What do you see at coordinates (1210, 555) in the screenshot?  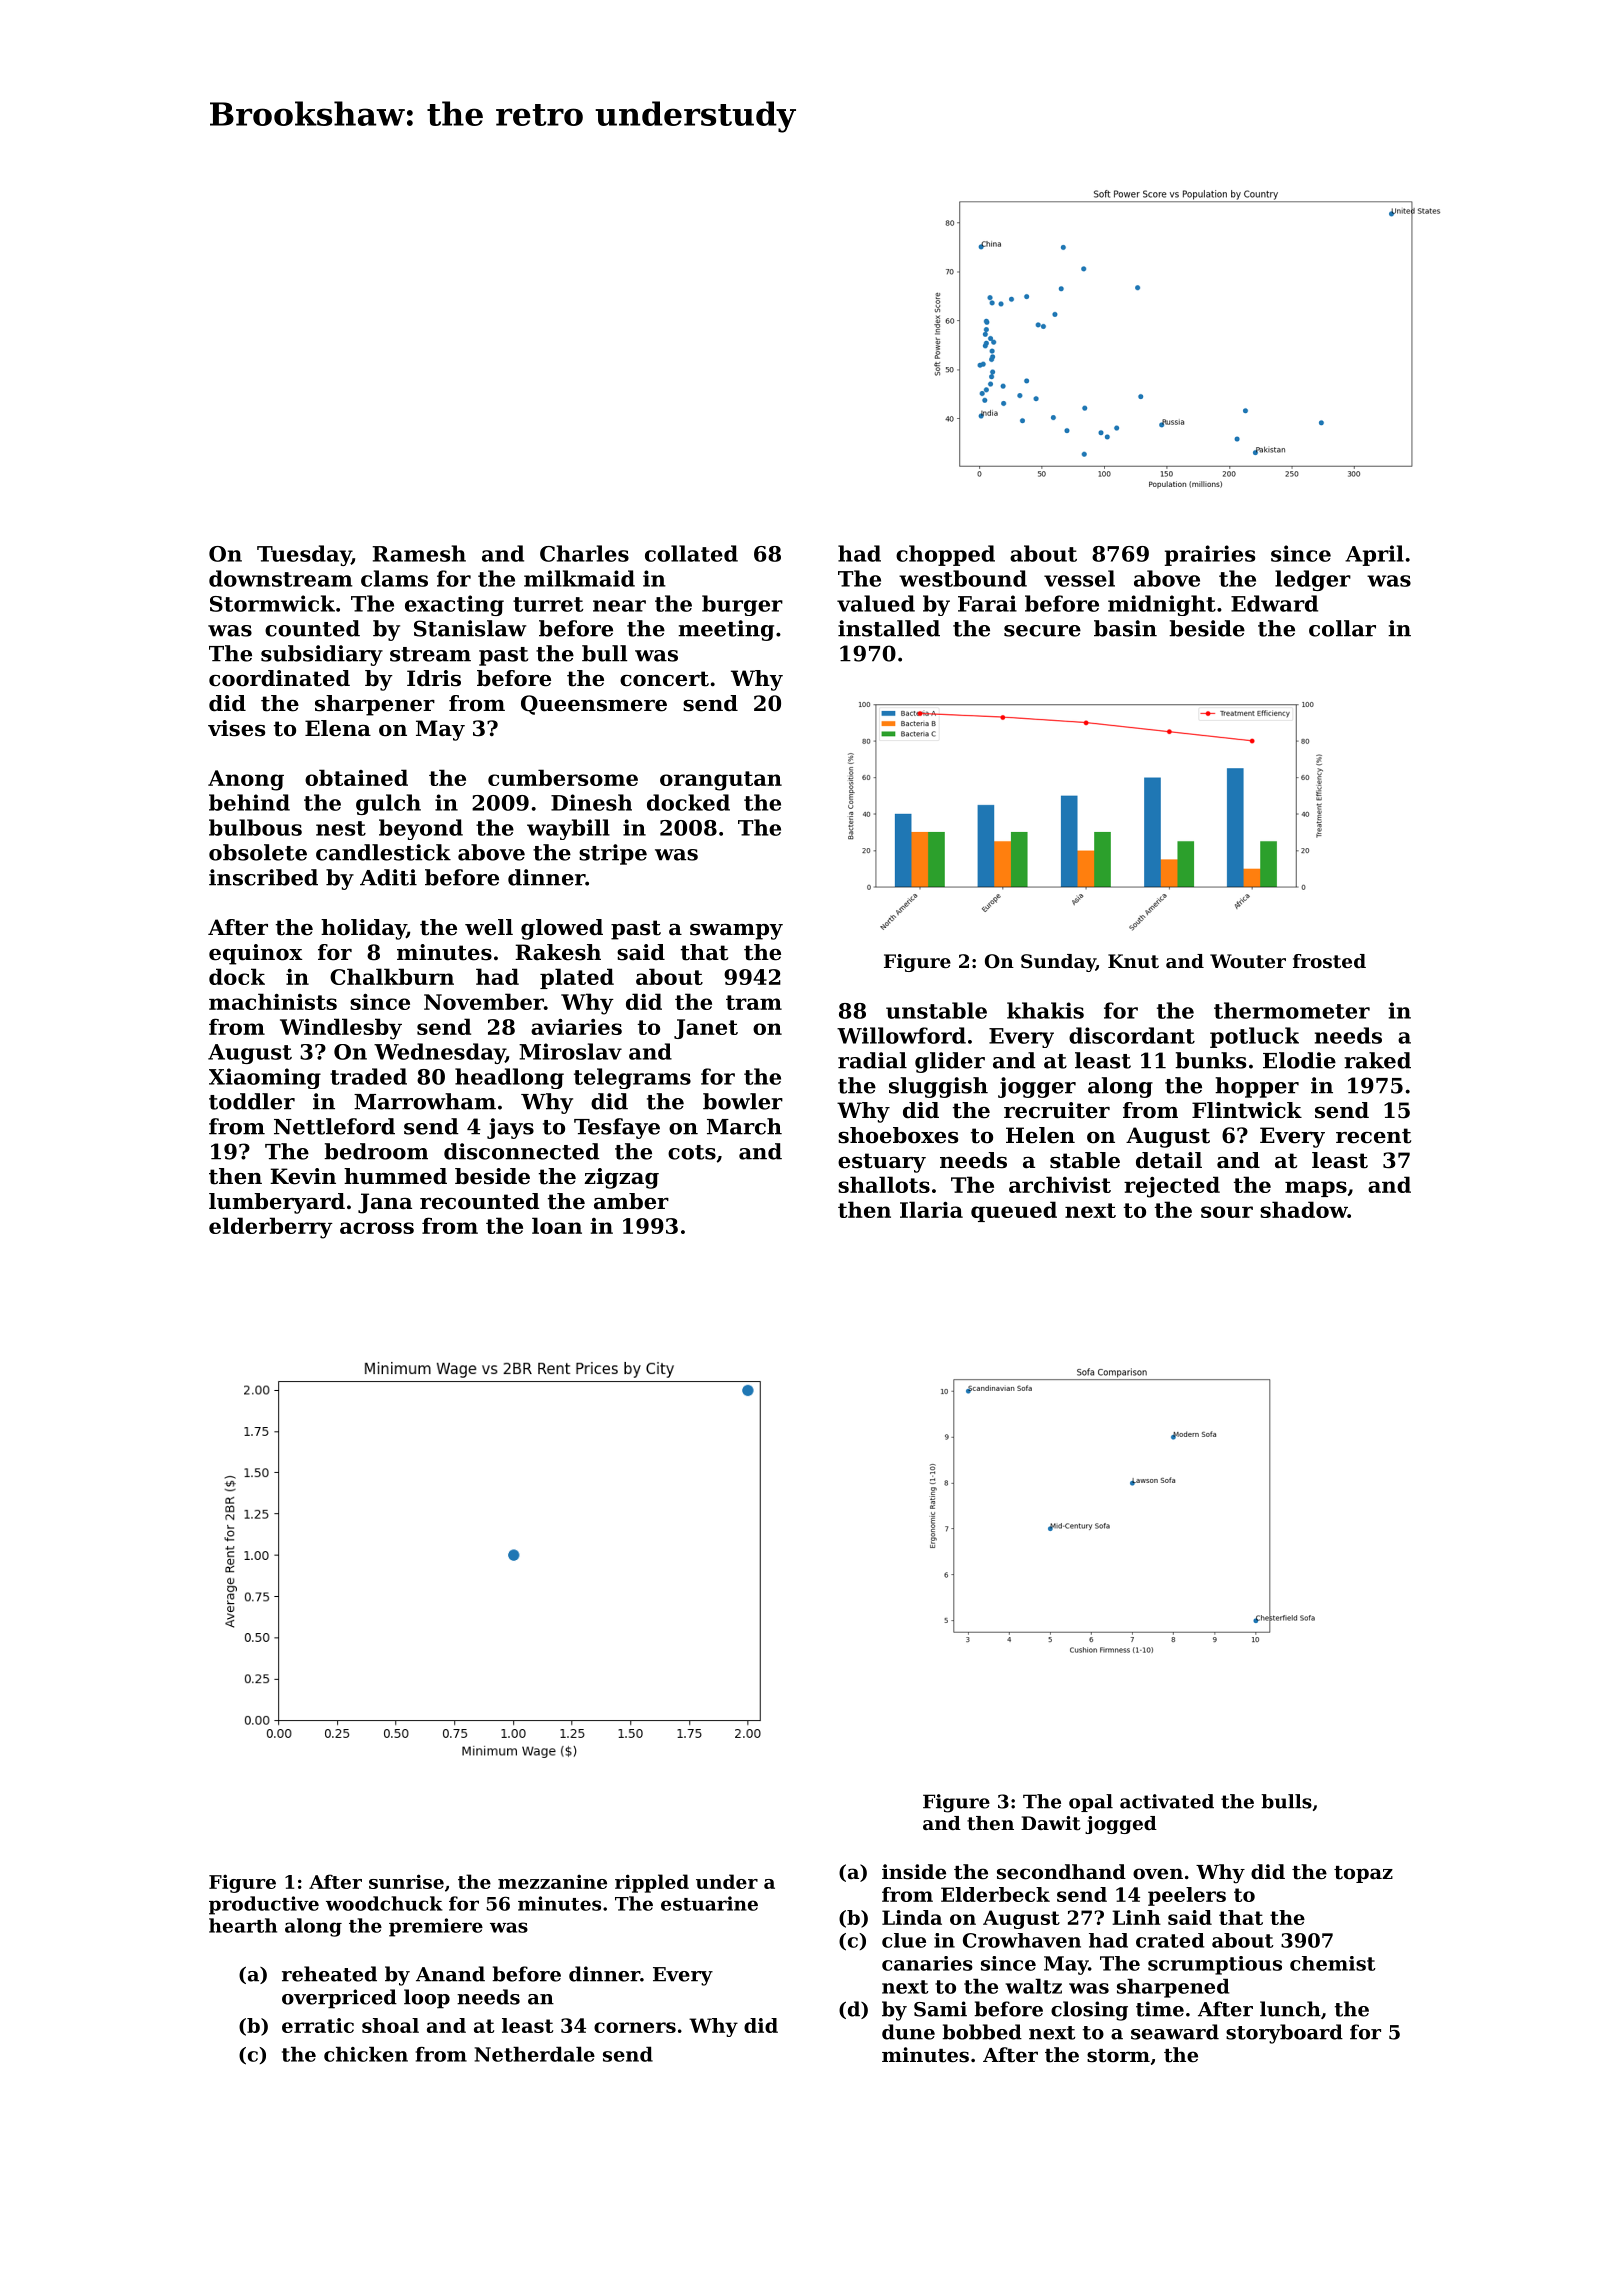 I see `prairies` at bounding box center [1210, 555].
